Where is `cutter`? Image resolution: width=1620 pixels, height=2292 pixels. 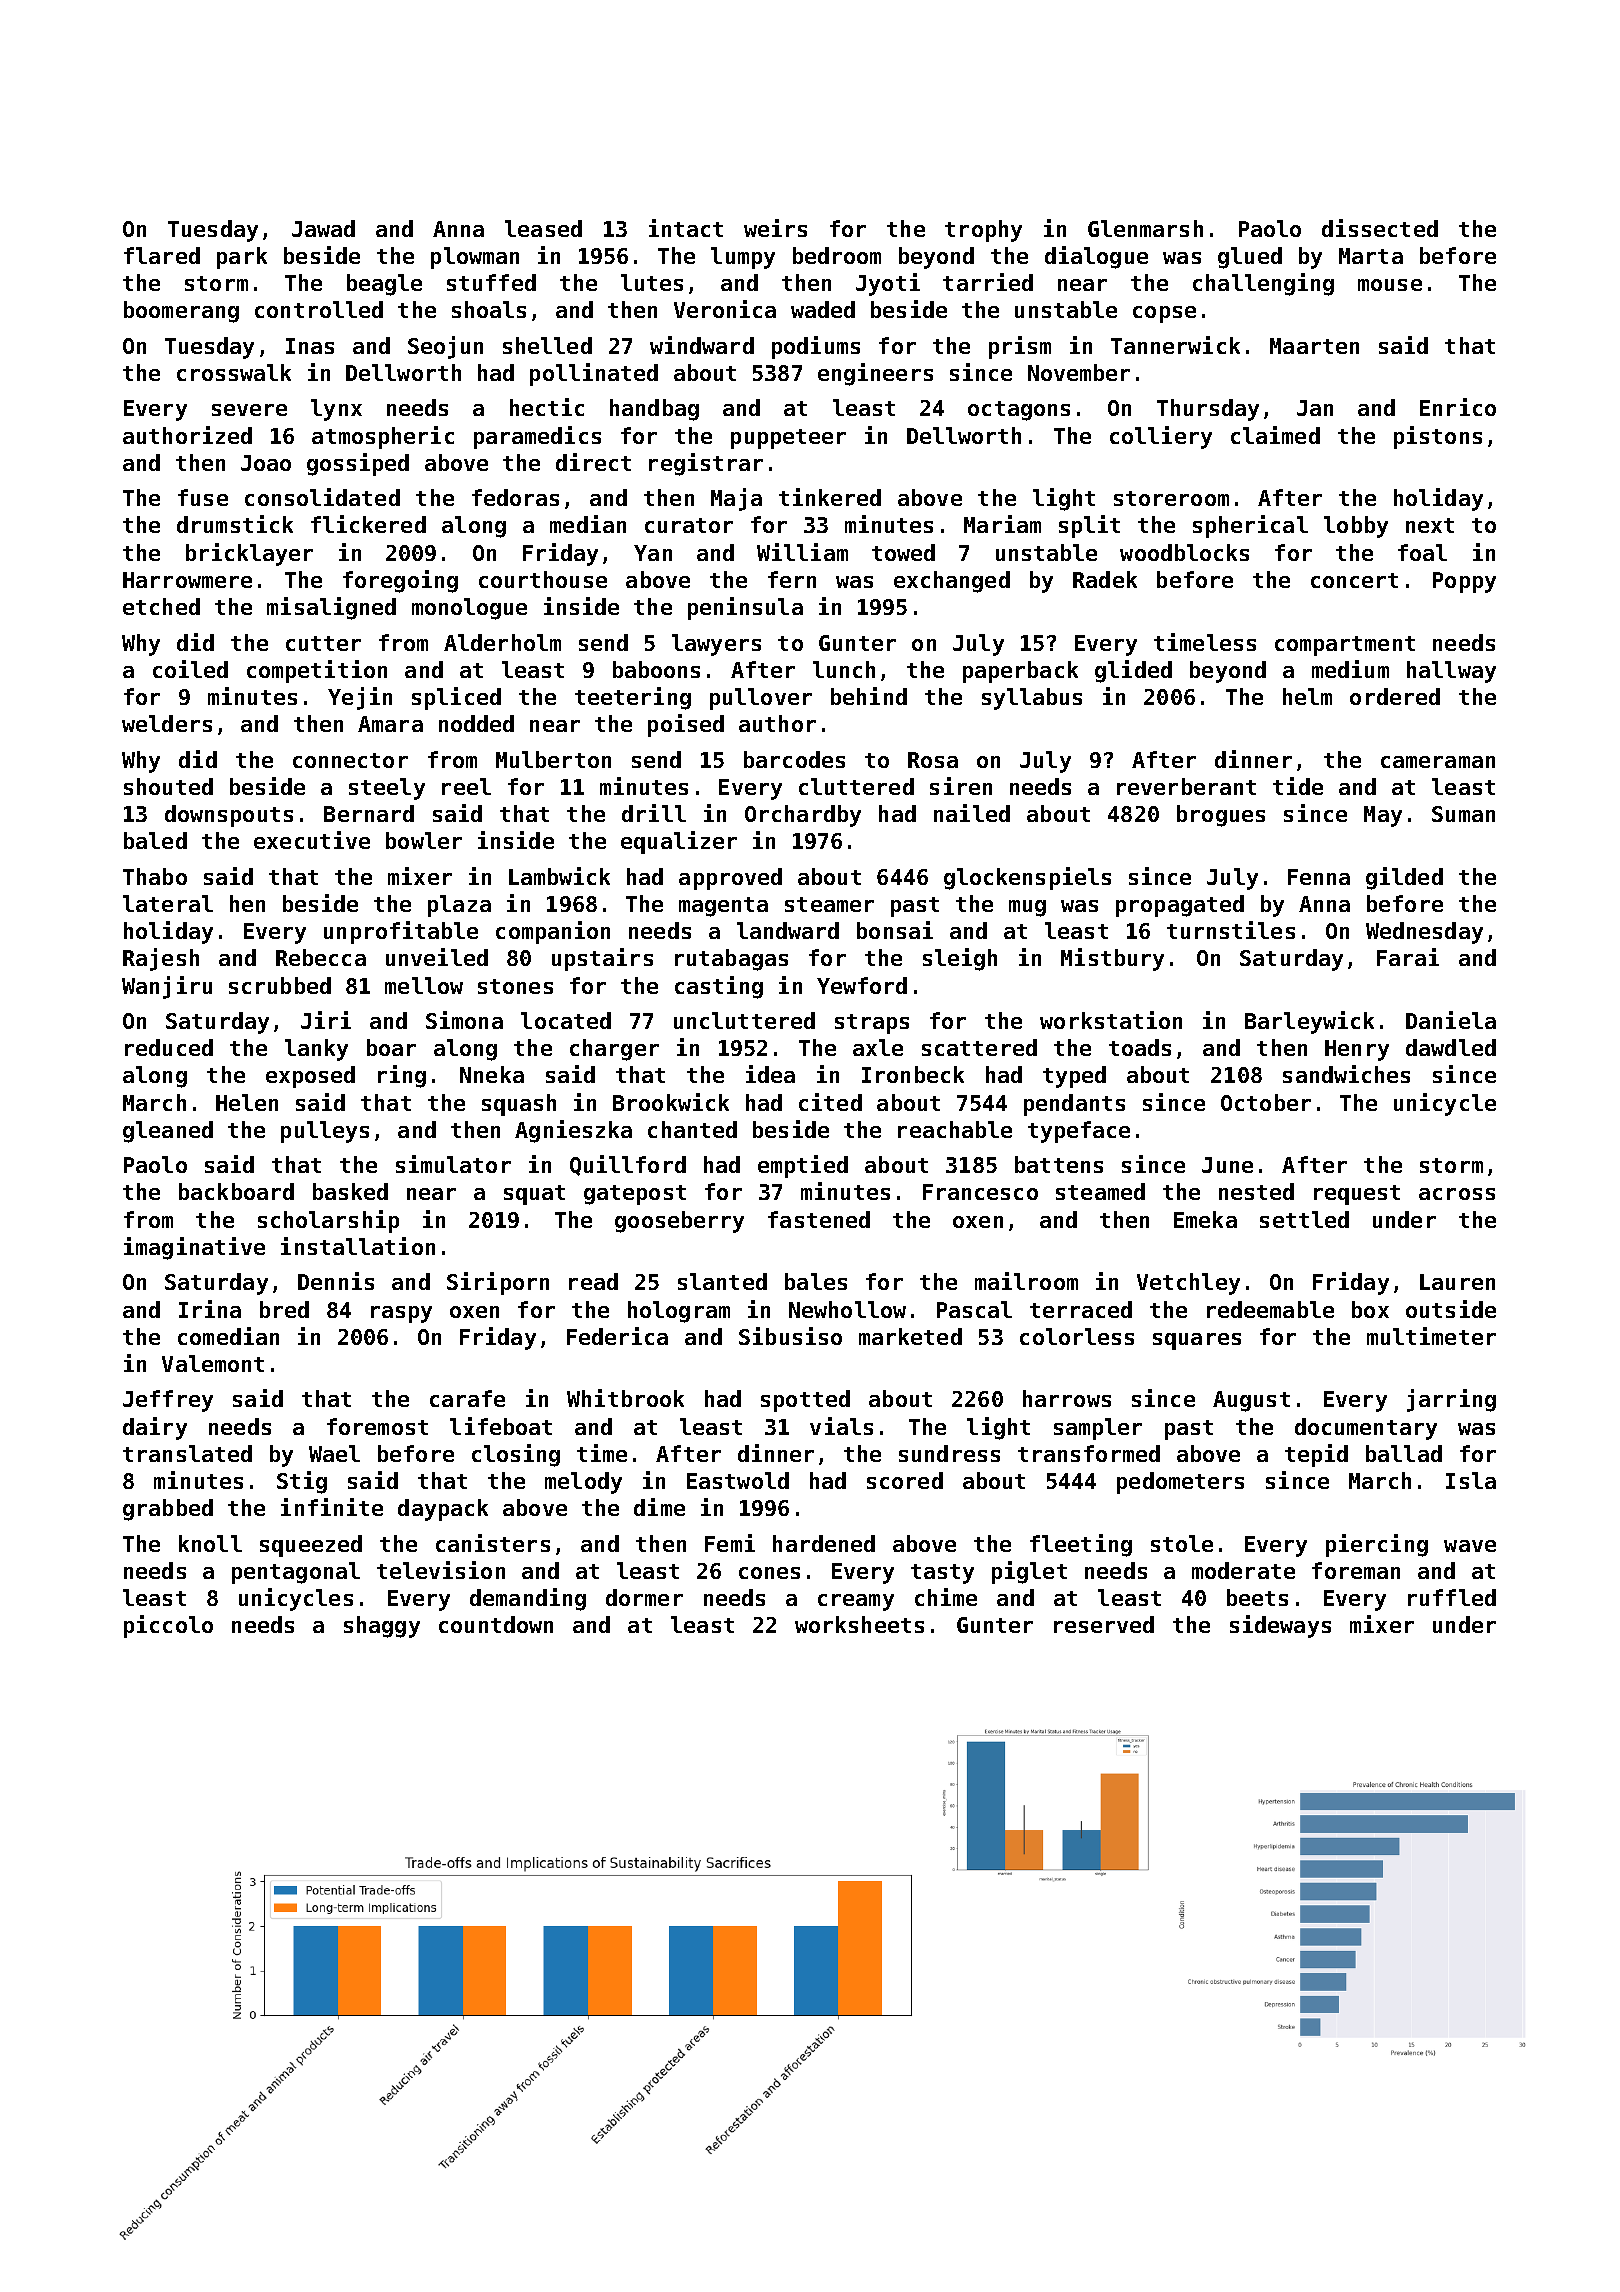
cutter is located at coordinates (323, 643).
